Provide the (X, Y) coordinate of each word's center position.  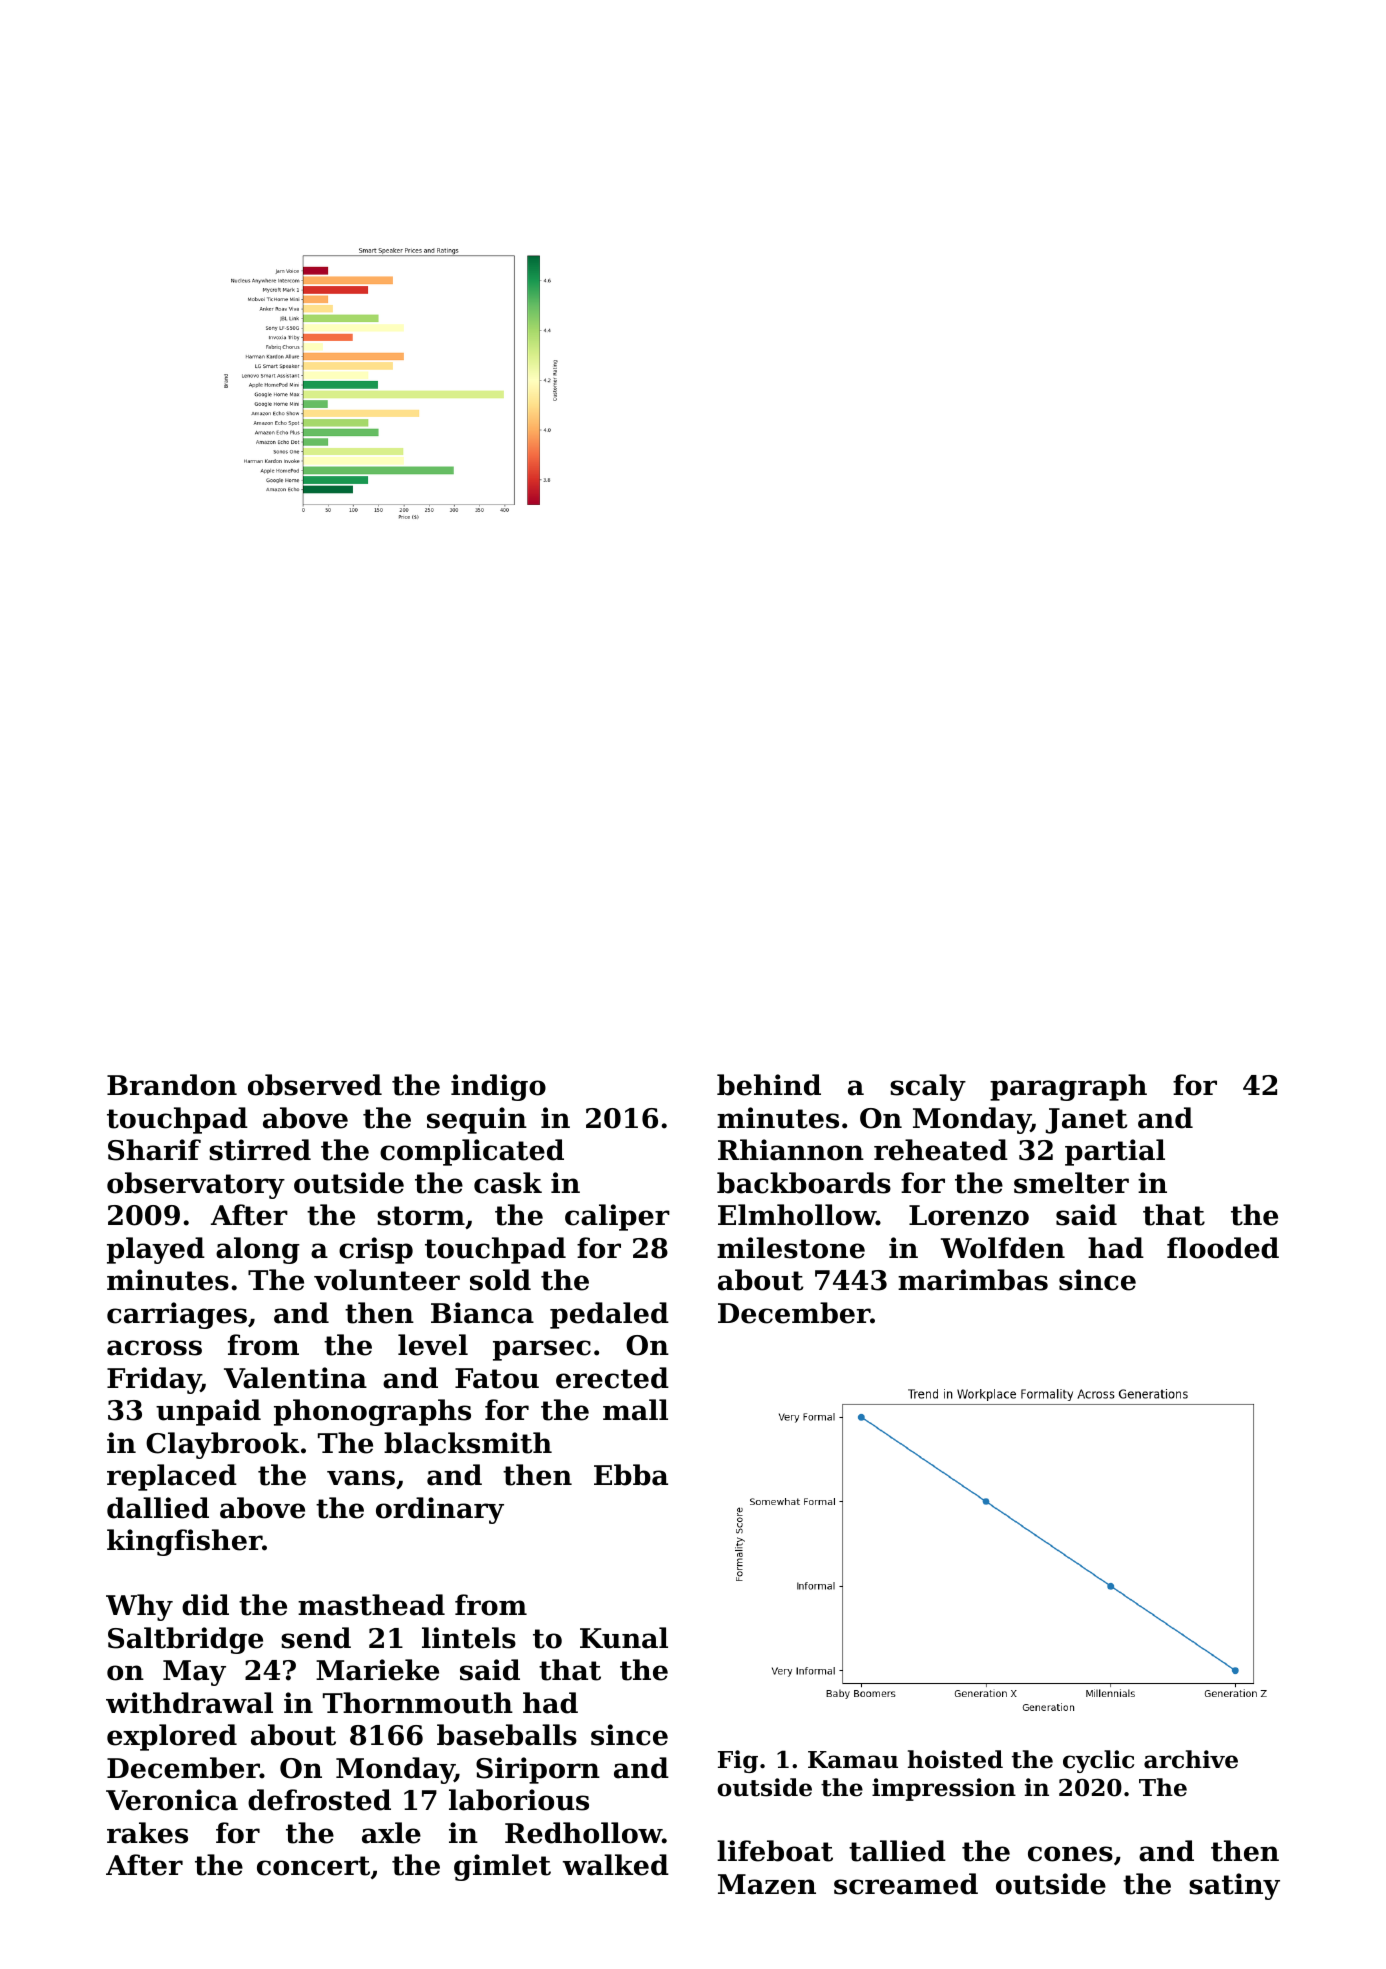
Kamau (853, 1760)
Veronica (172, 1800)
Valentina (295, 1378)
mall (635, 1410)
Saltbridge (185, 1640)
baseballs (507, 1735)
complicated (472, 1152)
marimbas (973, 1280)
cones (1070, 1854)
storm (421, 1216)
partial (1115, 1152)
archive (1191, 1759)
